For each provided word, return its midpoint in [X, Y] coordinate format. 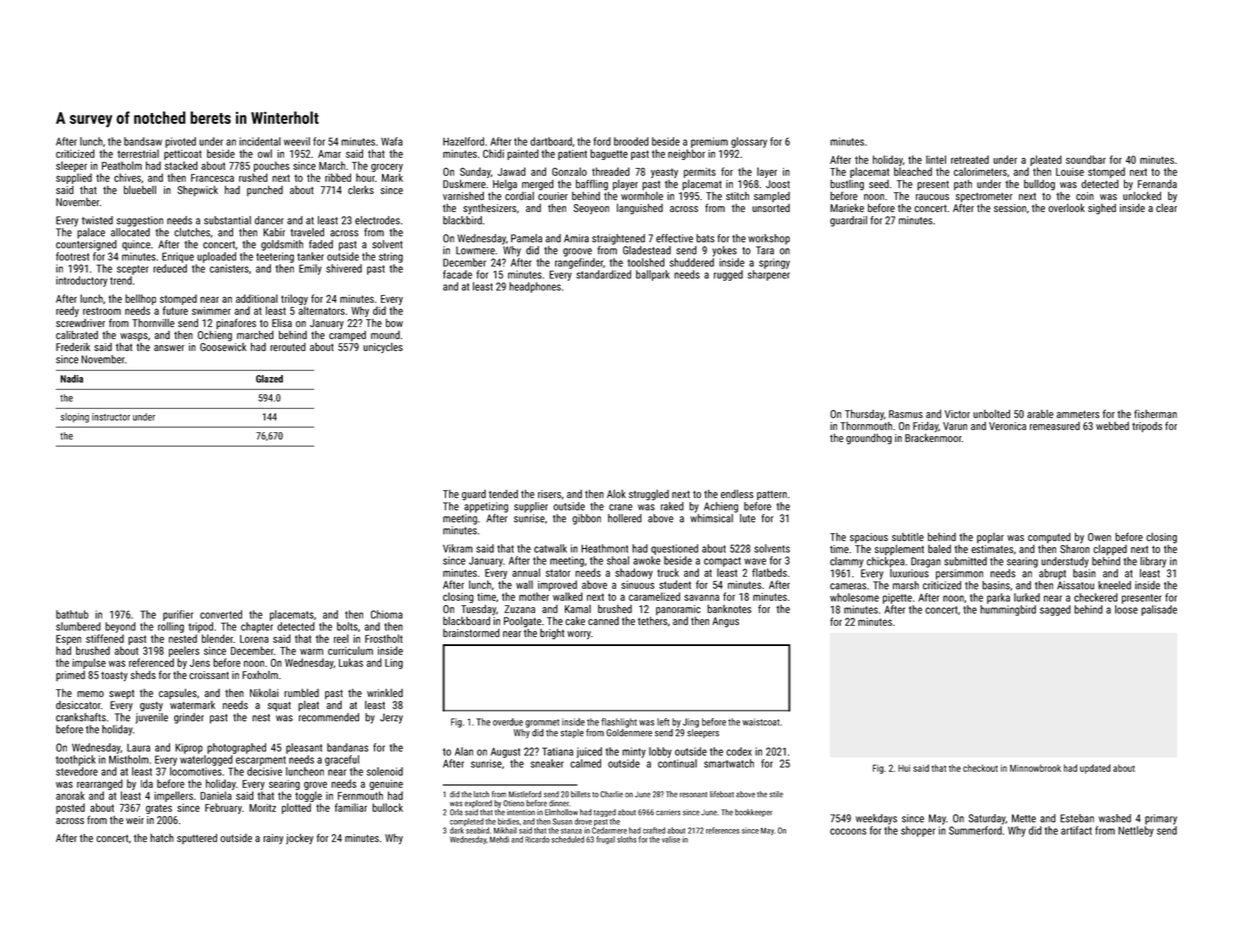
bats [705, 238]
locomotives [196, 771]
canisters [229, 268]
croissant [209, 675]
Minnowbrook [1035, 768]
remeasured [1055, 426]
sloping [75, 418]
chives [127, 177]
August [505, 753]
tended [503, 494]
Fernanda [1157, 184]
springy [774, 263]
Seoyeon [591, 209]
